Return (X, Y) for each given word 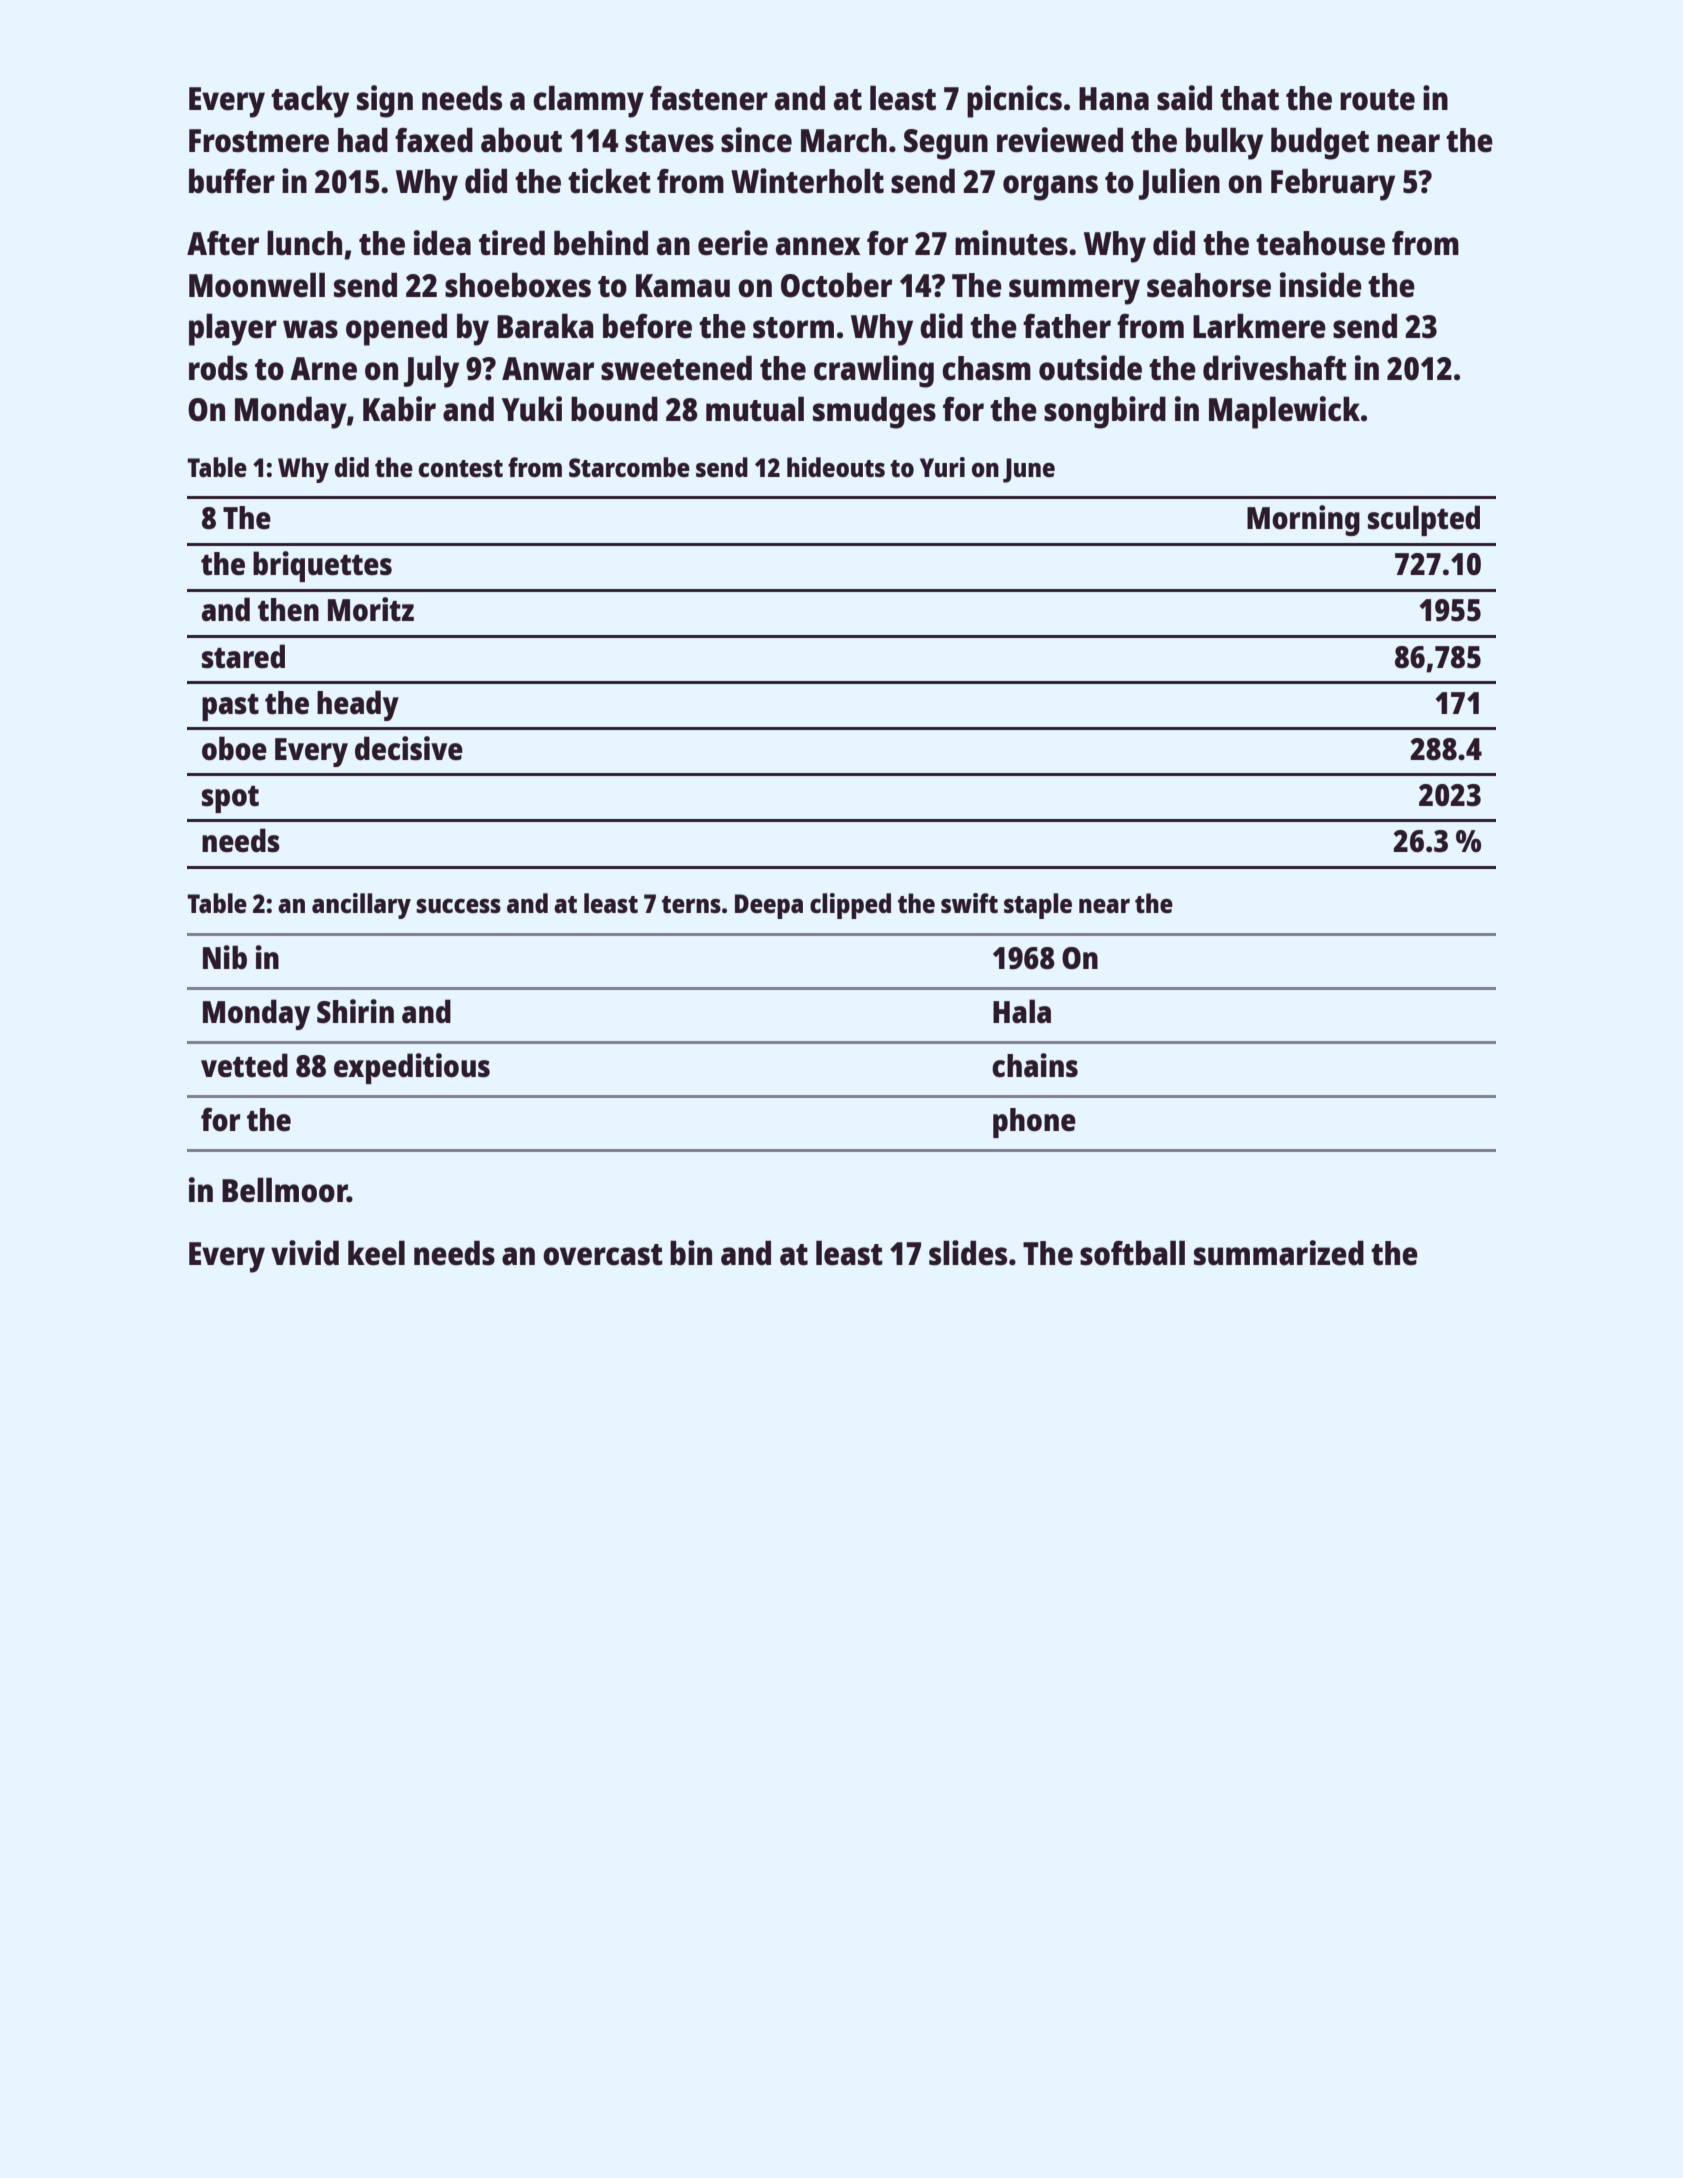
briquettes (322, 566)
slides (968, 1253)
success (458, 906)
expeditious (412, 1068)
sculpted (1424, 520)
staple (1038, 906)
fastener (709, 98)
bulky (1224, 143)
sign (385, 101)
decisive (409, 748)
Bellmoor (284, 1190)
